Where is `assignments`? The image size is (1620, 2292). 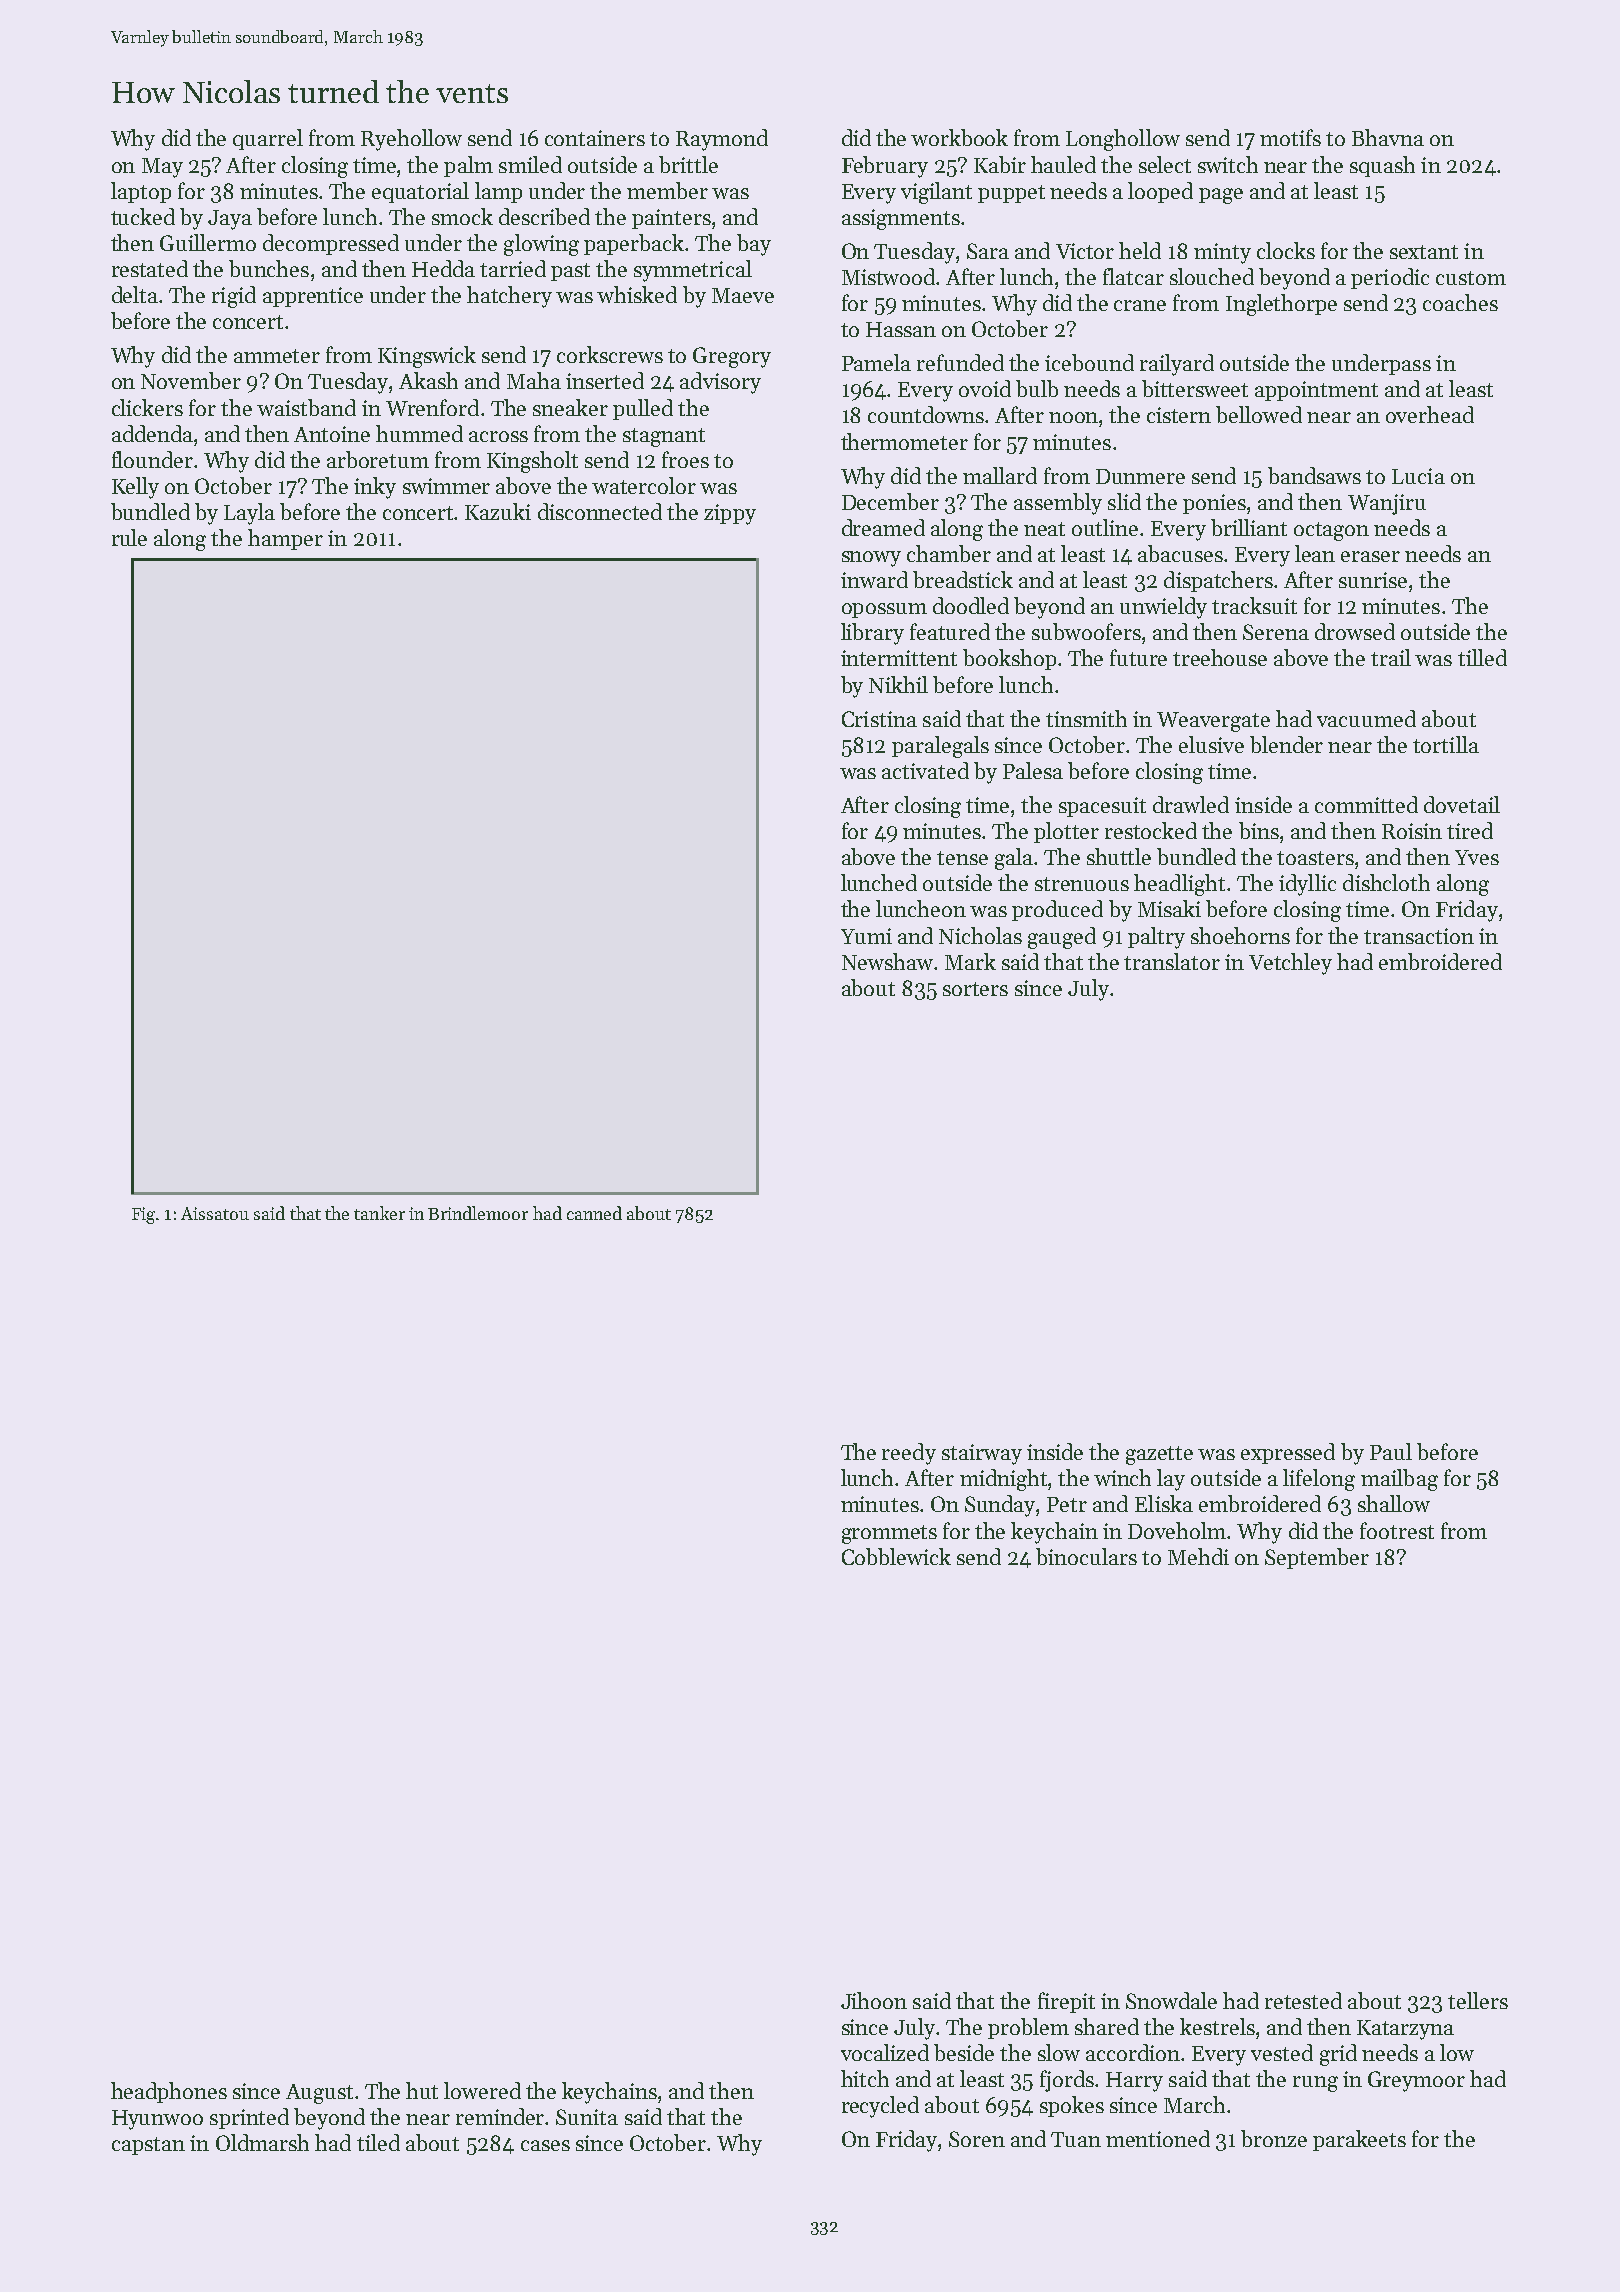 assignments is located at coordinates (901, 219).
